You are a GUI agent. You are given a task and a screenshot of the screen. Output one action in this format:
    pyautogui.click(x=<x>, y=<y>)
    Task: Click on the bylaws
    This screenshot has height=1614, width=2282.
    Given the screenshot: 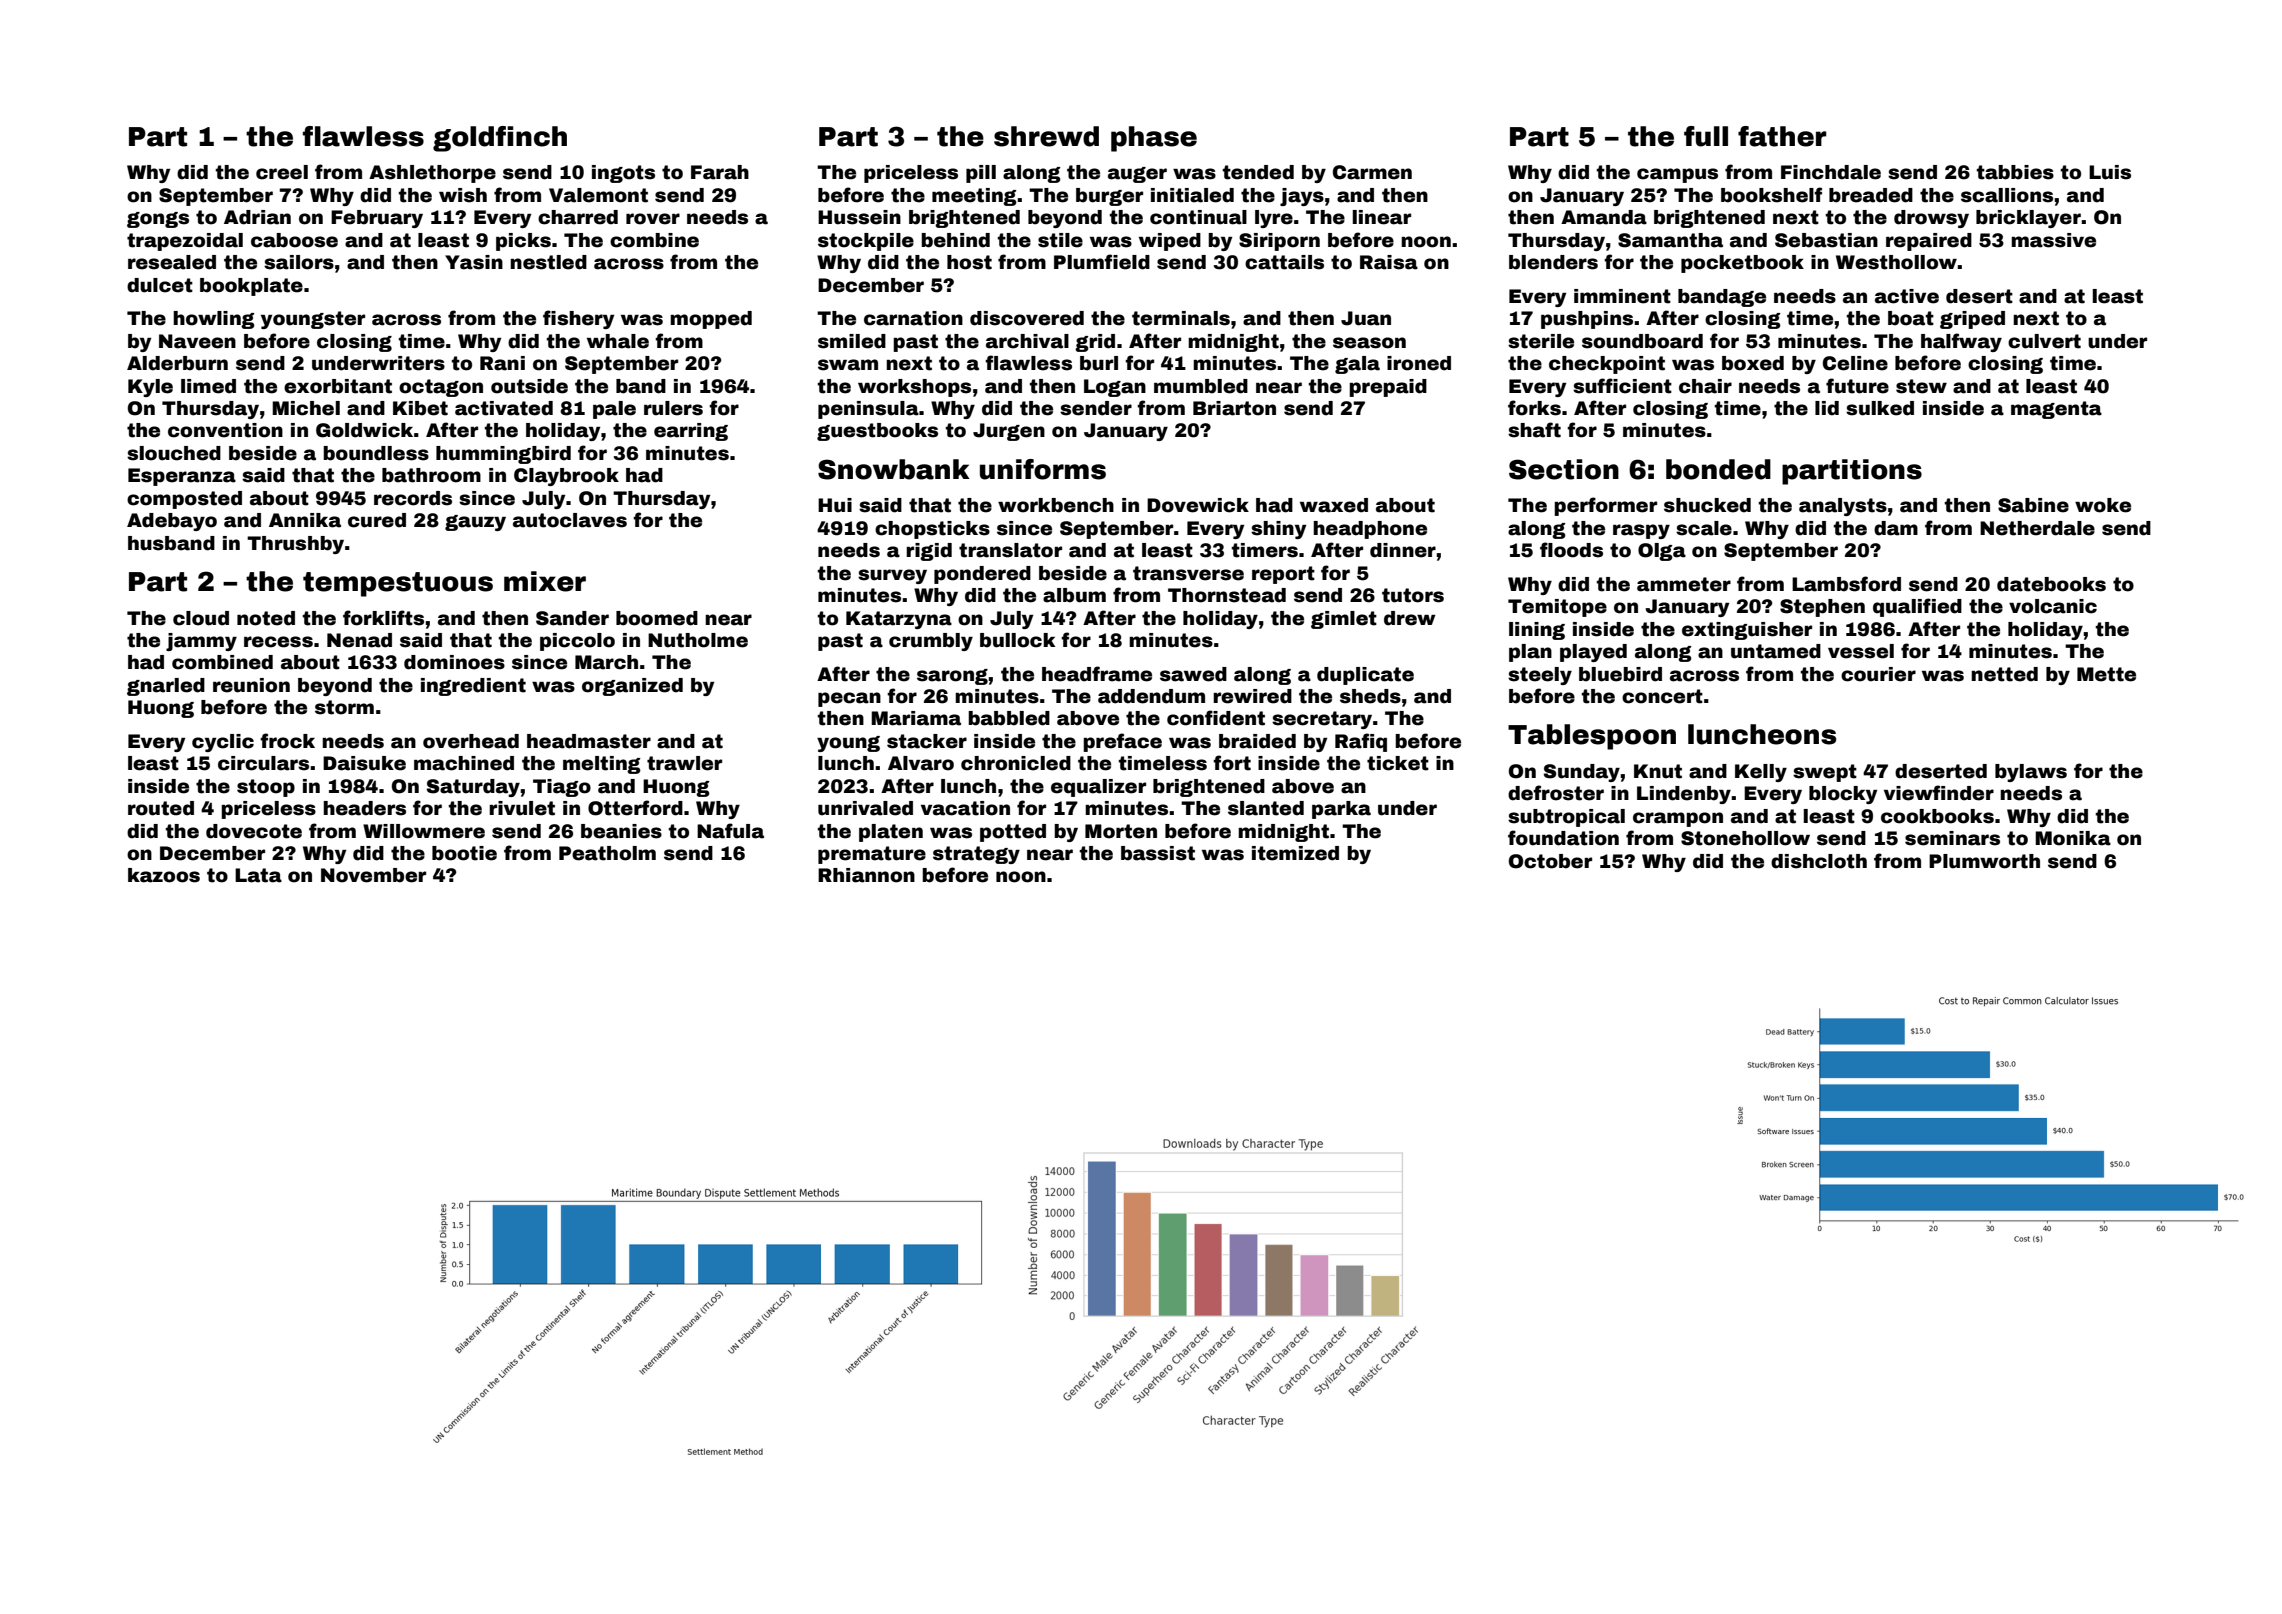 What is the action you would take?
    pyautogui.click(x=2031, y=773)
